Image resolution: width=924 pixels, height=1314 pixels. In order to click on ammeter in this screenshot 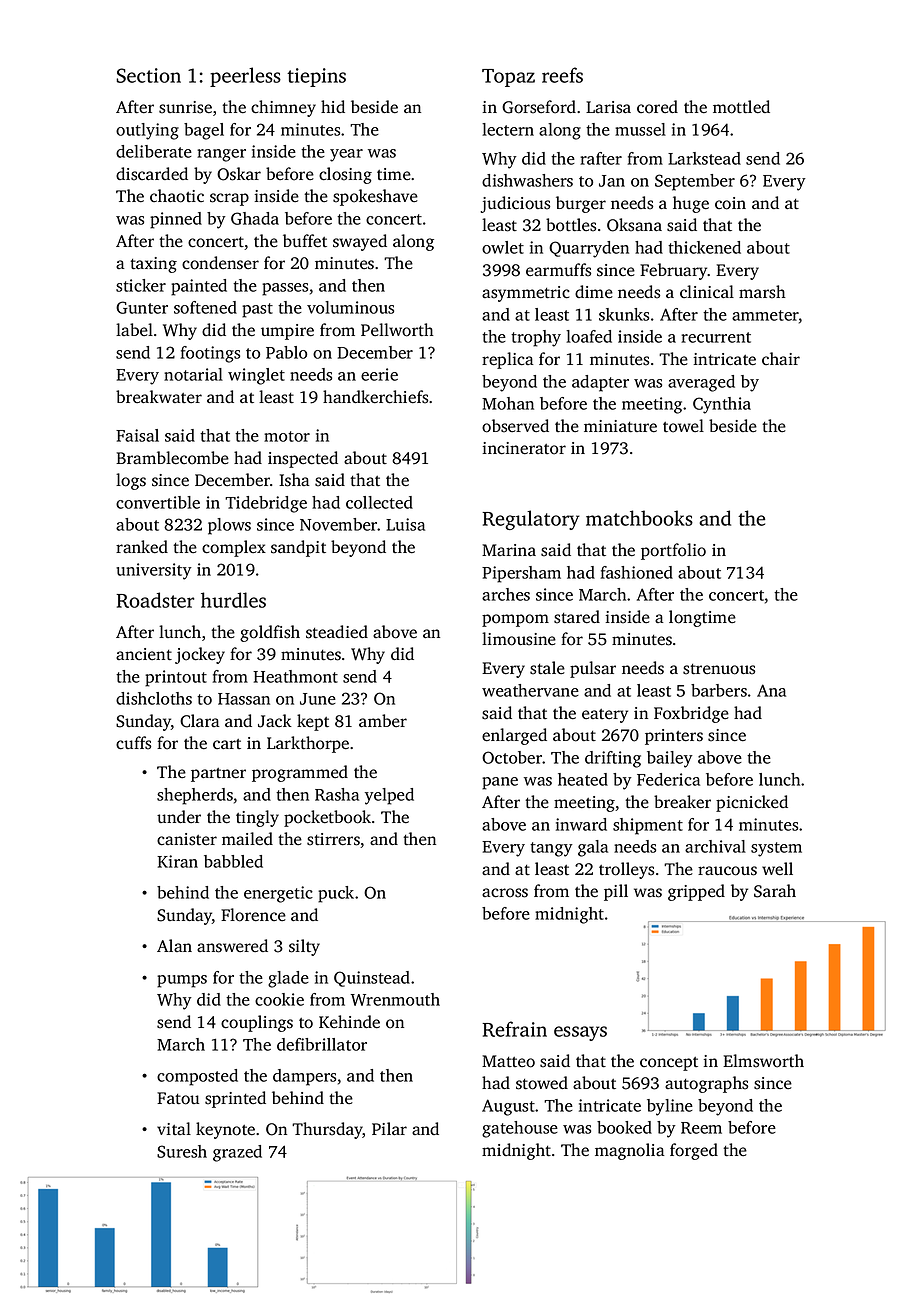, I will do `click(765, 315)`.
